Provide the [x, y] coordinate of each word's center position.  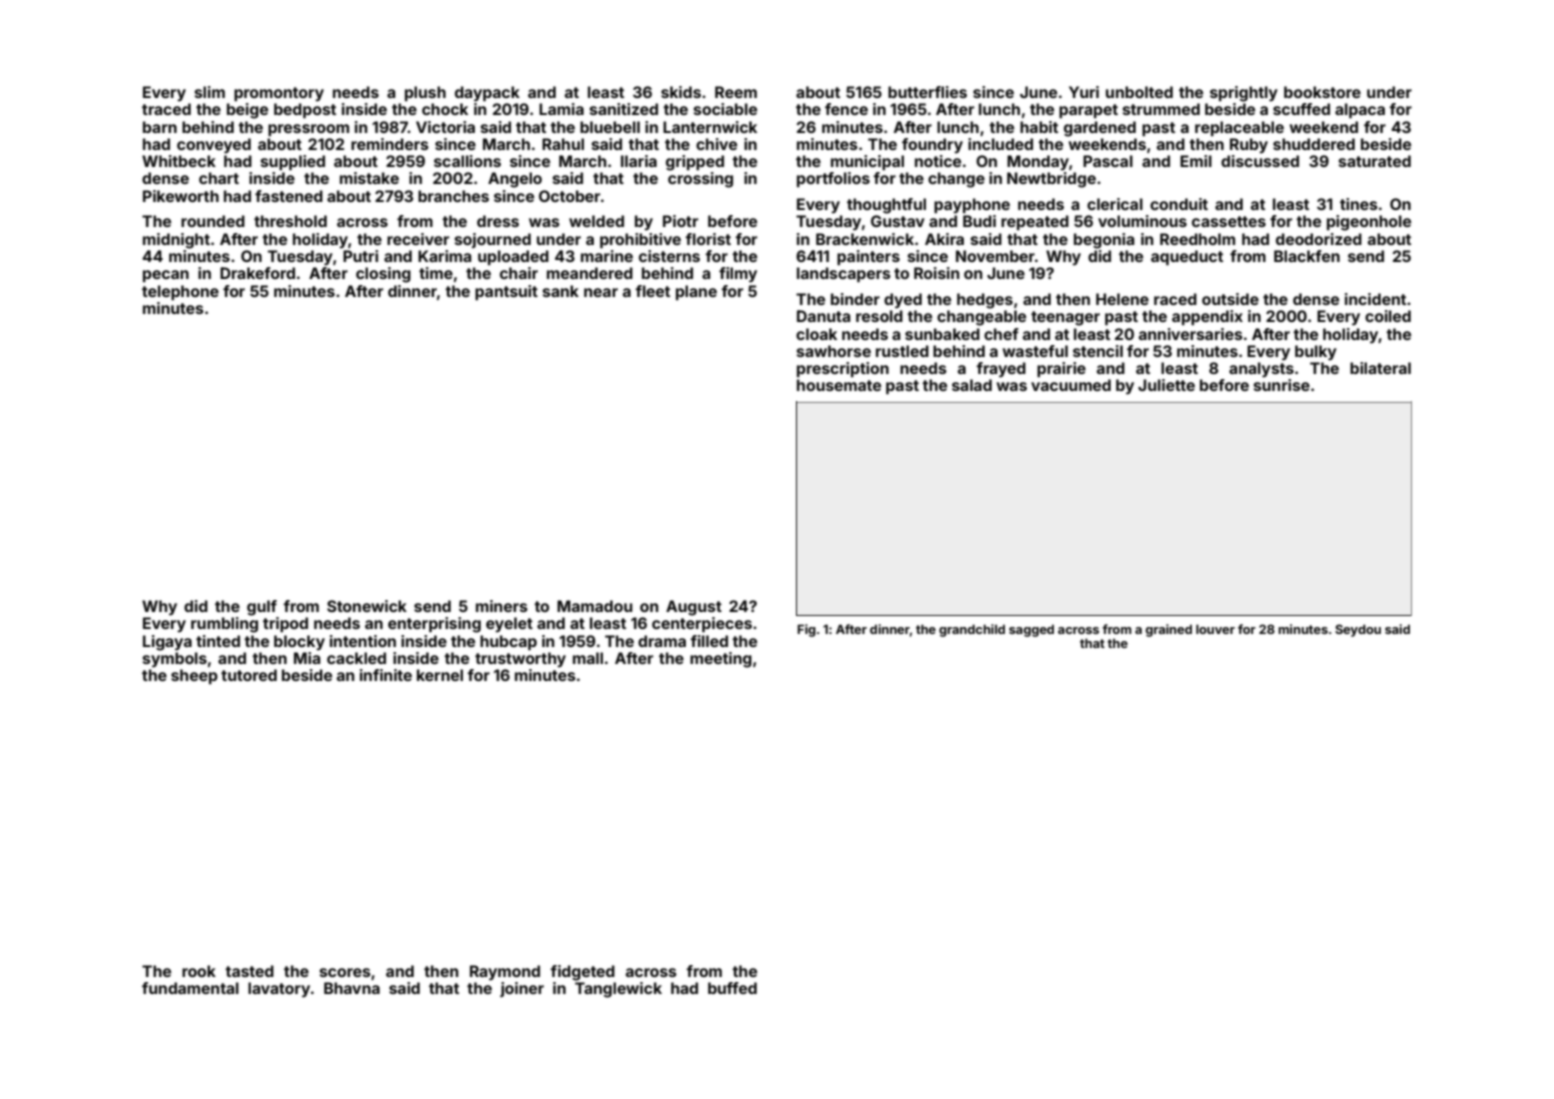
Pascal [1108, 161]
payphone [972, 205]
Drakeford [257, 273]
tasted [249, 971]
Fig [806, 630]
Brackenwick [865, 239]
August [694, 608]
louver [1215, 629]
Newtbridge [1051, 180]
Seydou [1358, 630]
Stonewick [367, 606]
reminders [390, 144]
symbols [175, 660]
